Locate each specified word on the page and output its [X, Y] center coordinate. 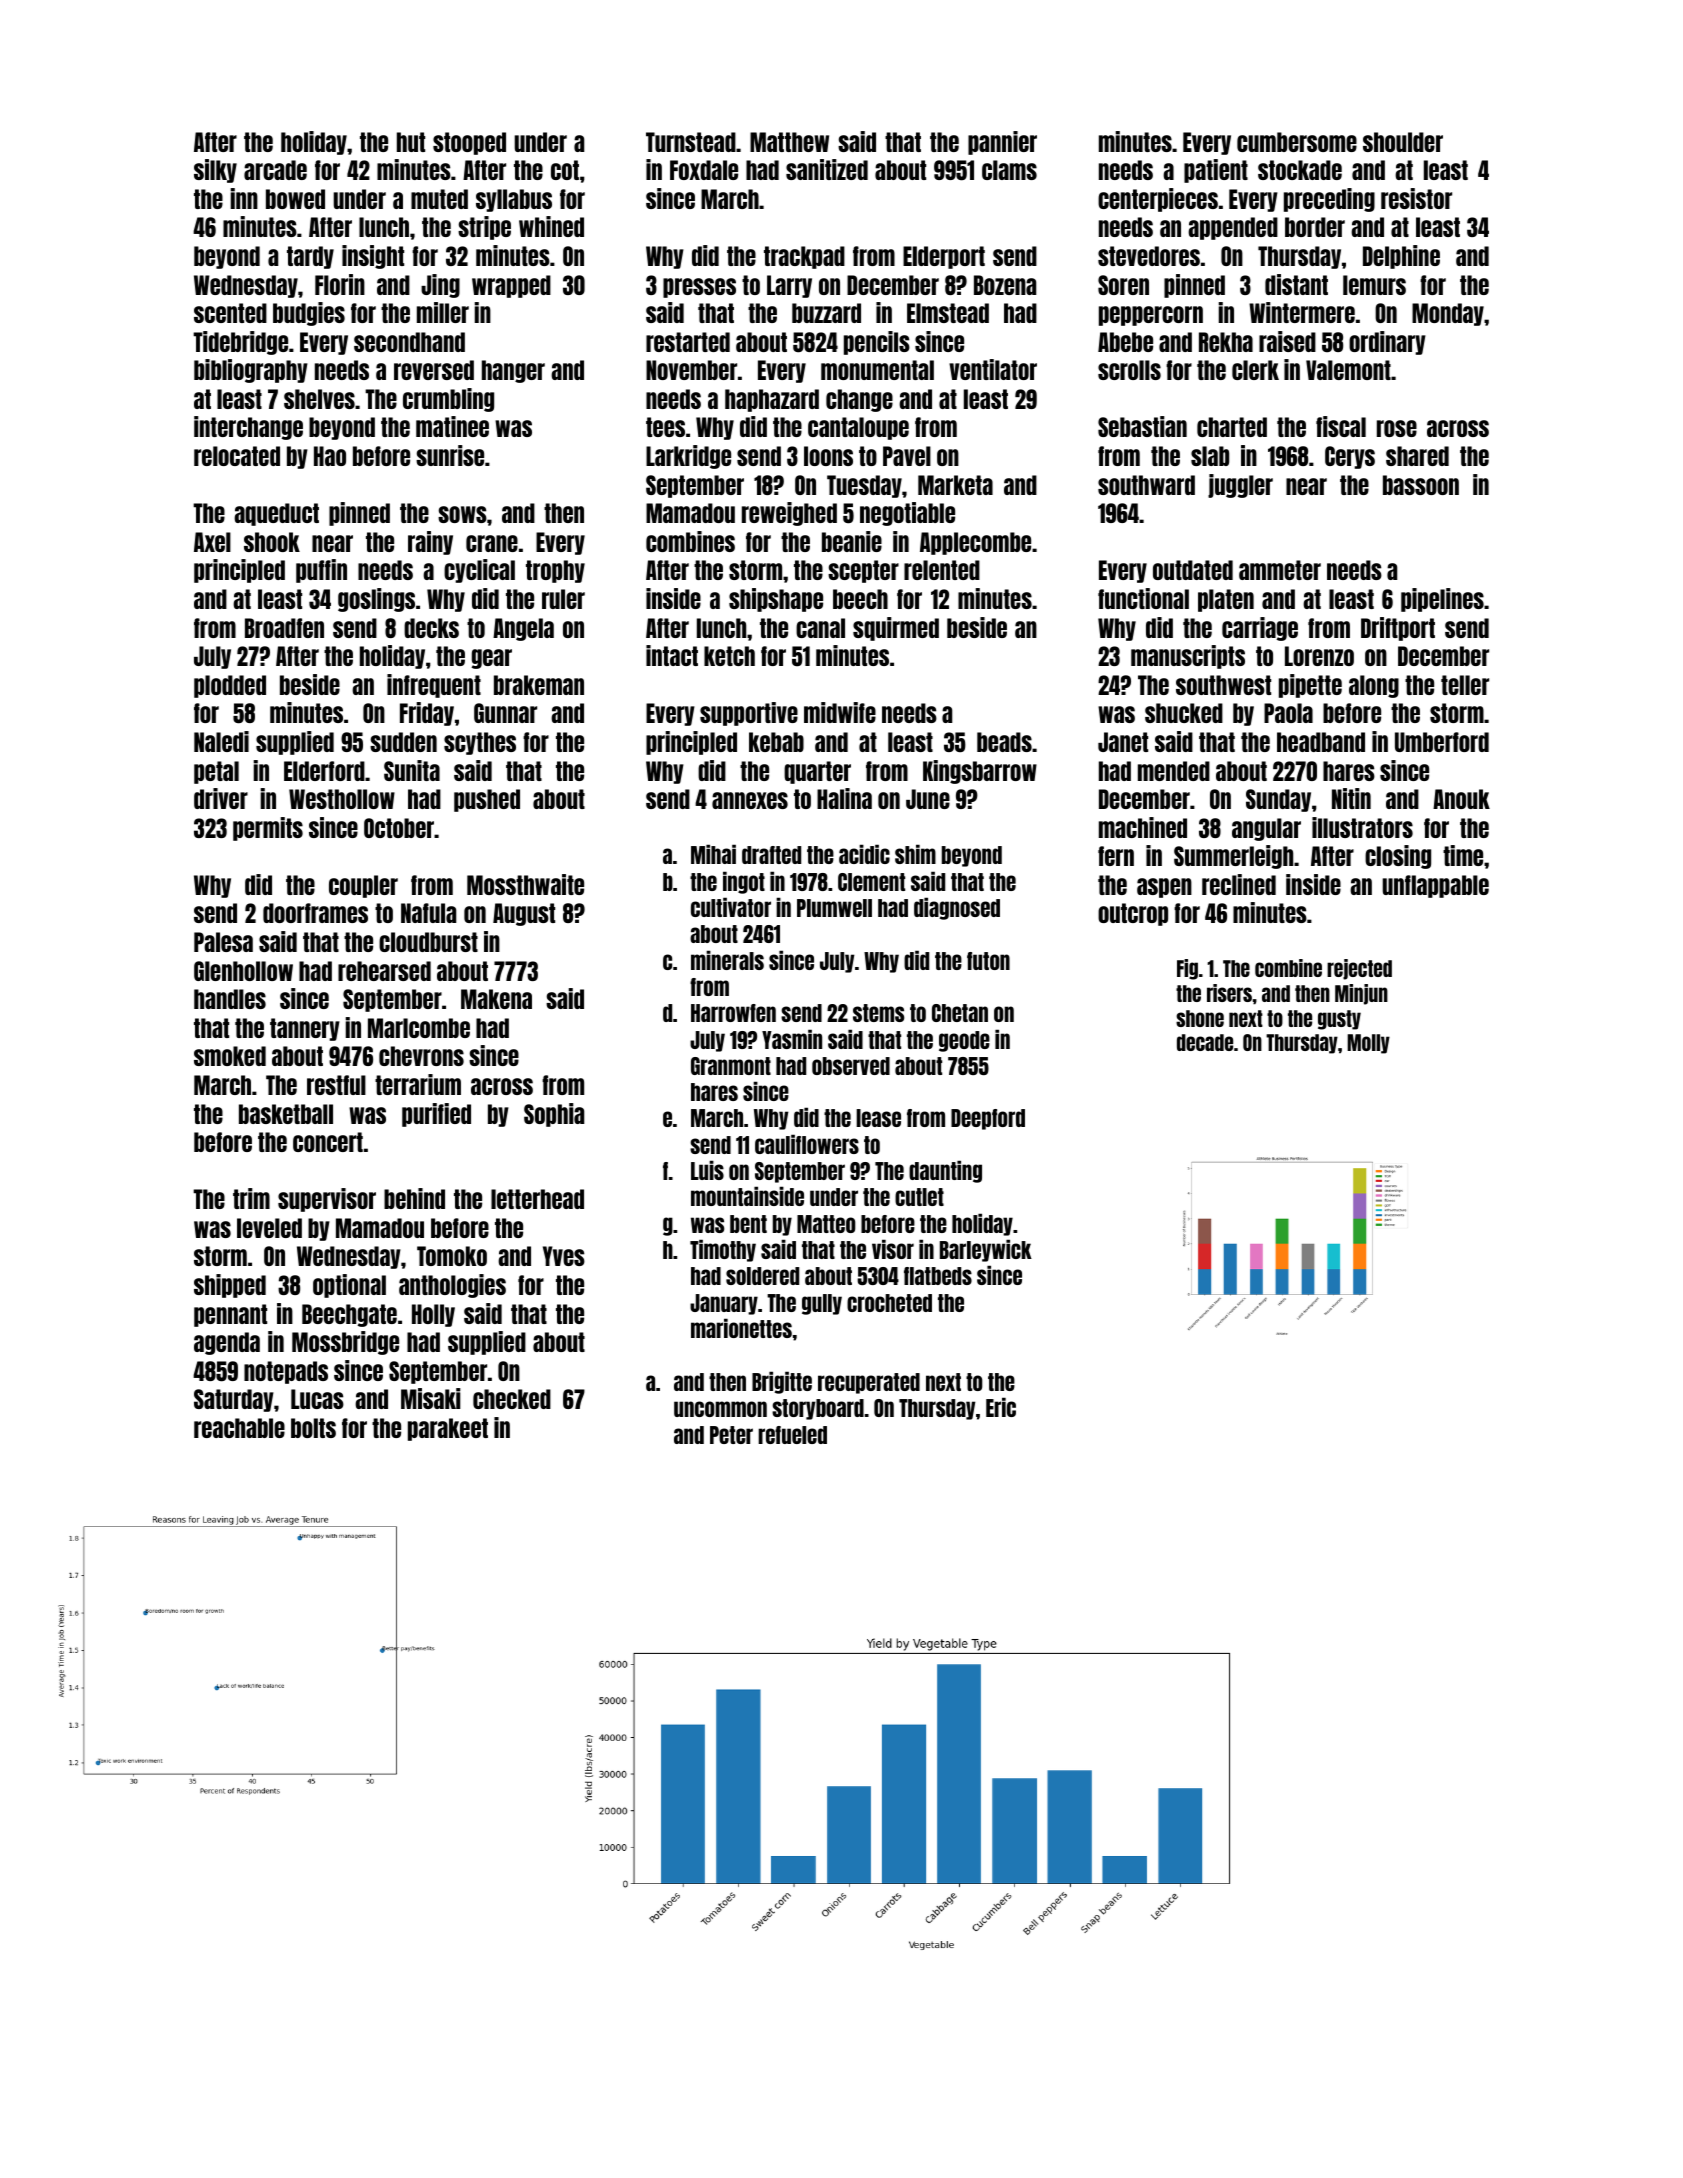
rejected [1359, 969]
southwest [1223, 685]
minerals [727, 960]
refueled [792, 1435]
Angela [523, 629]
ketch [729, 656]
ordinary [1387, 343]
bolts [313, 1428]
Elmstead [948, 313]
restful [336, 1085]
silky [215, 171]
